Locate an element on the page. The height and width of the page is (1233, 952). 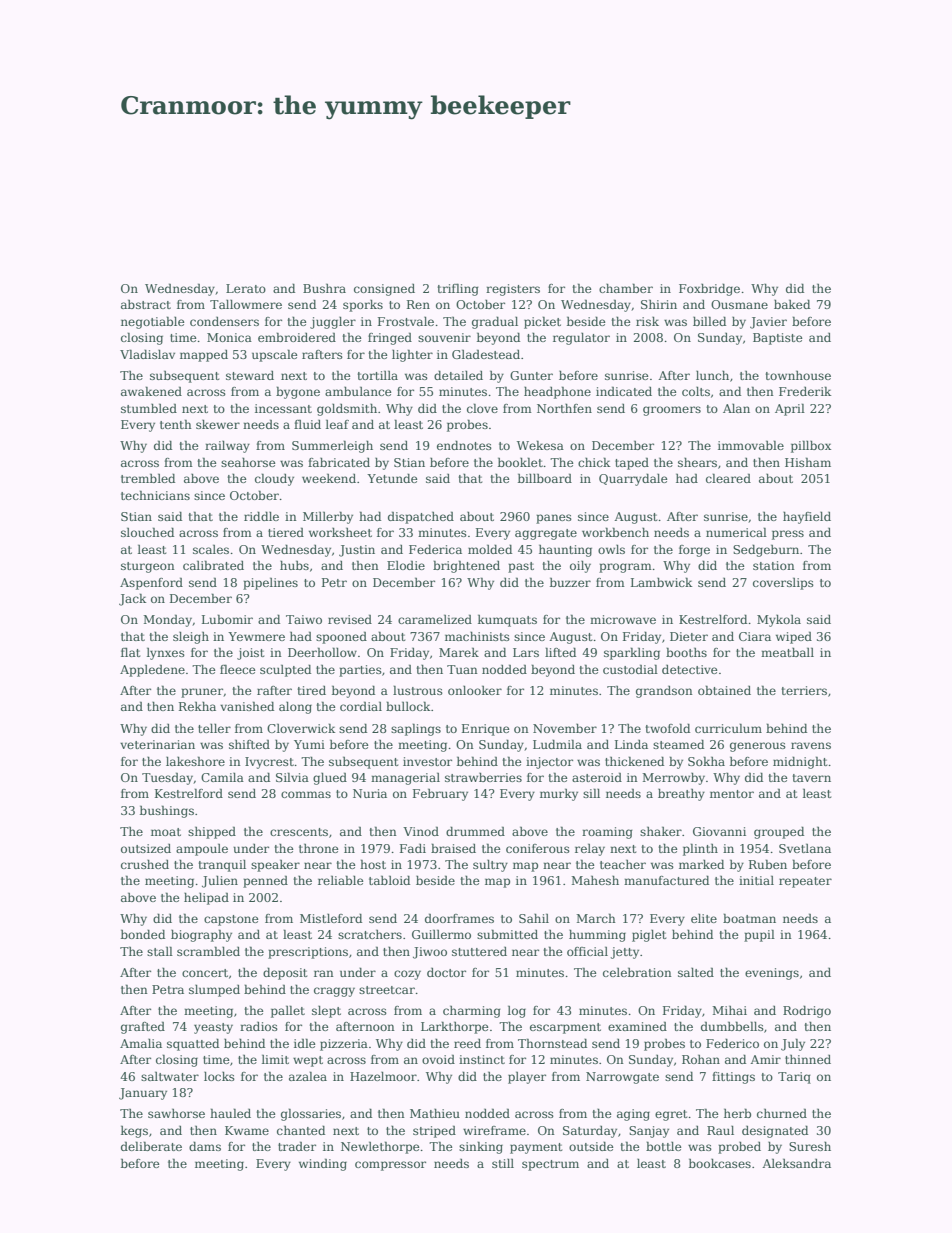
January is located at coordinates (143, 1094).
